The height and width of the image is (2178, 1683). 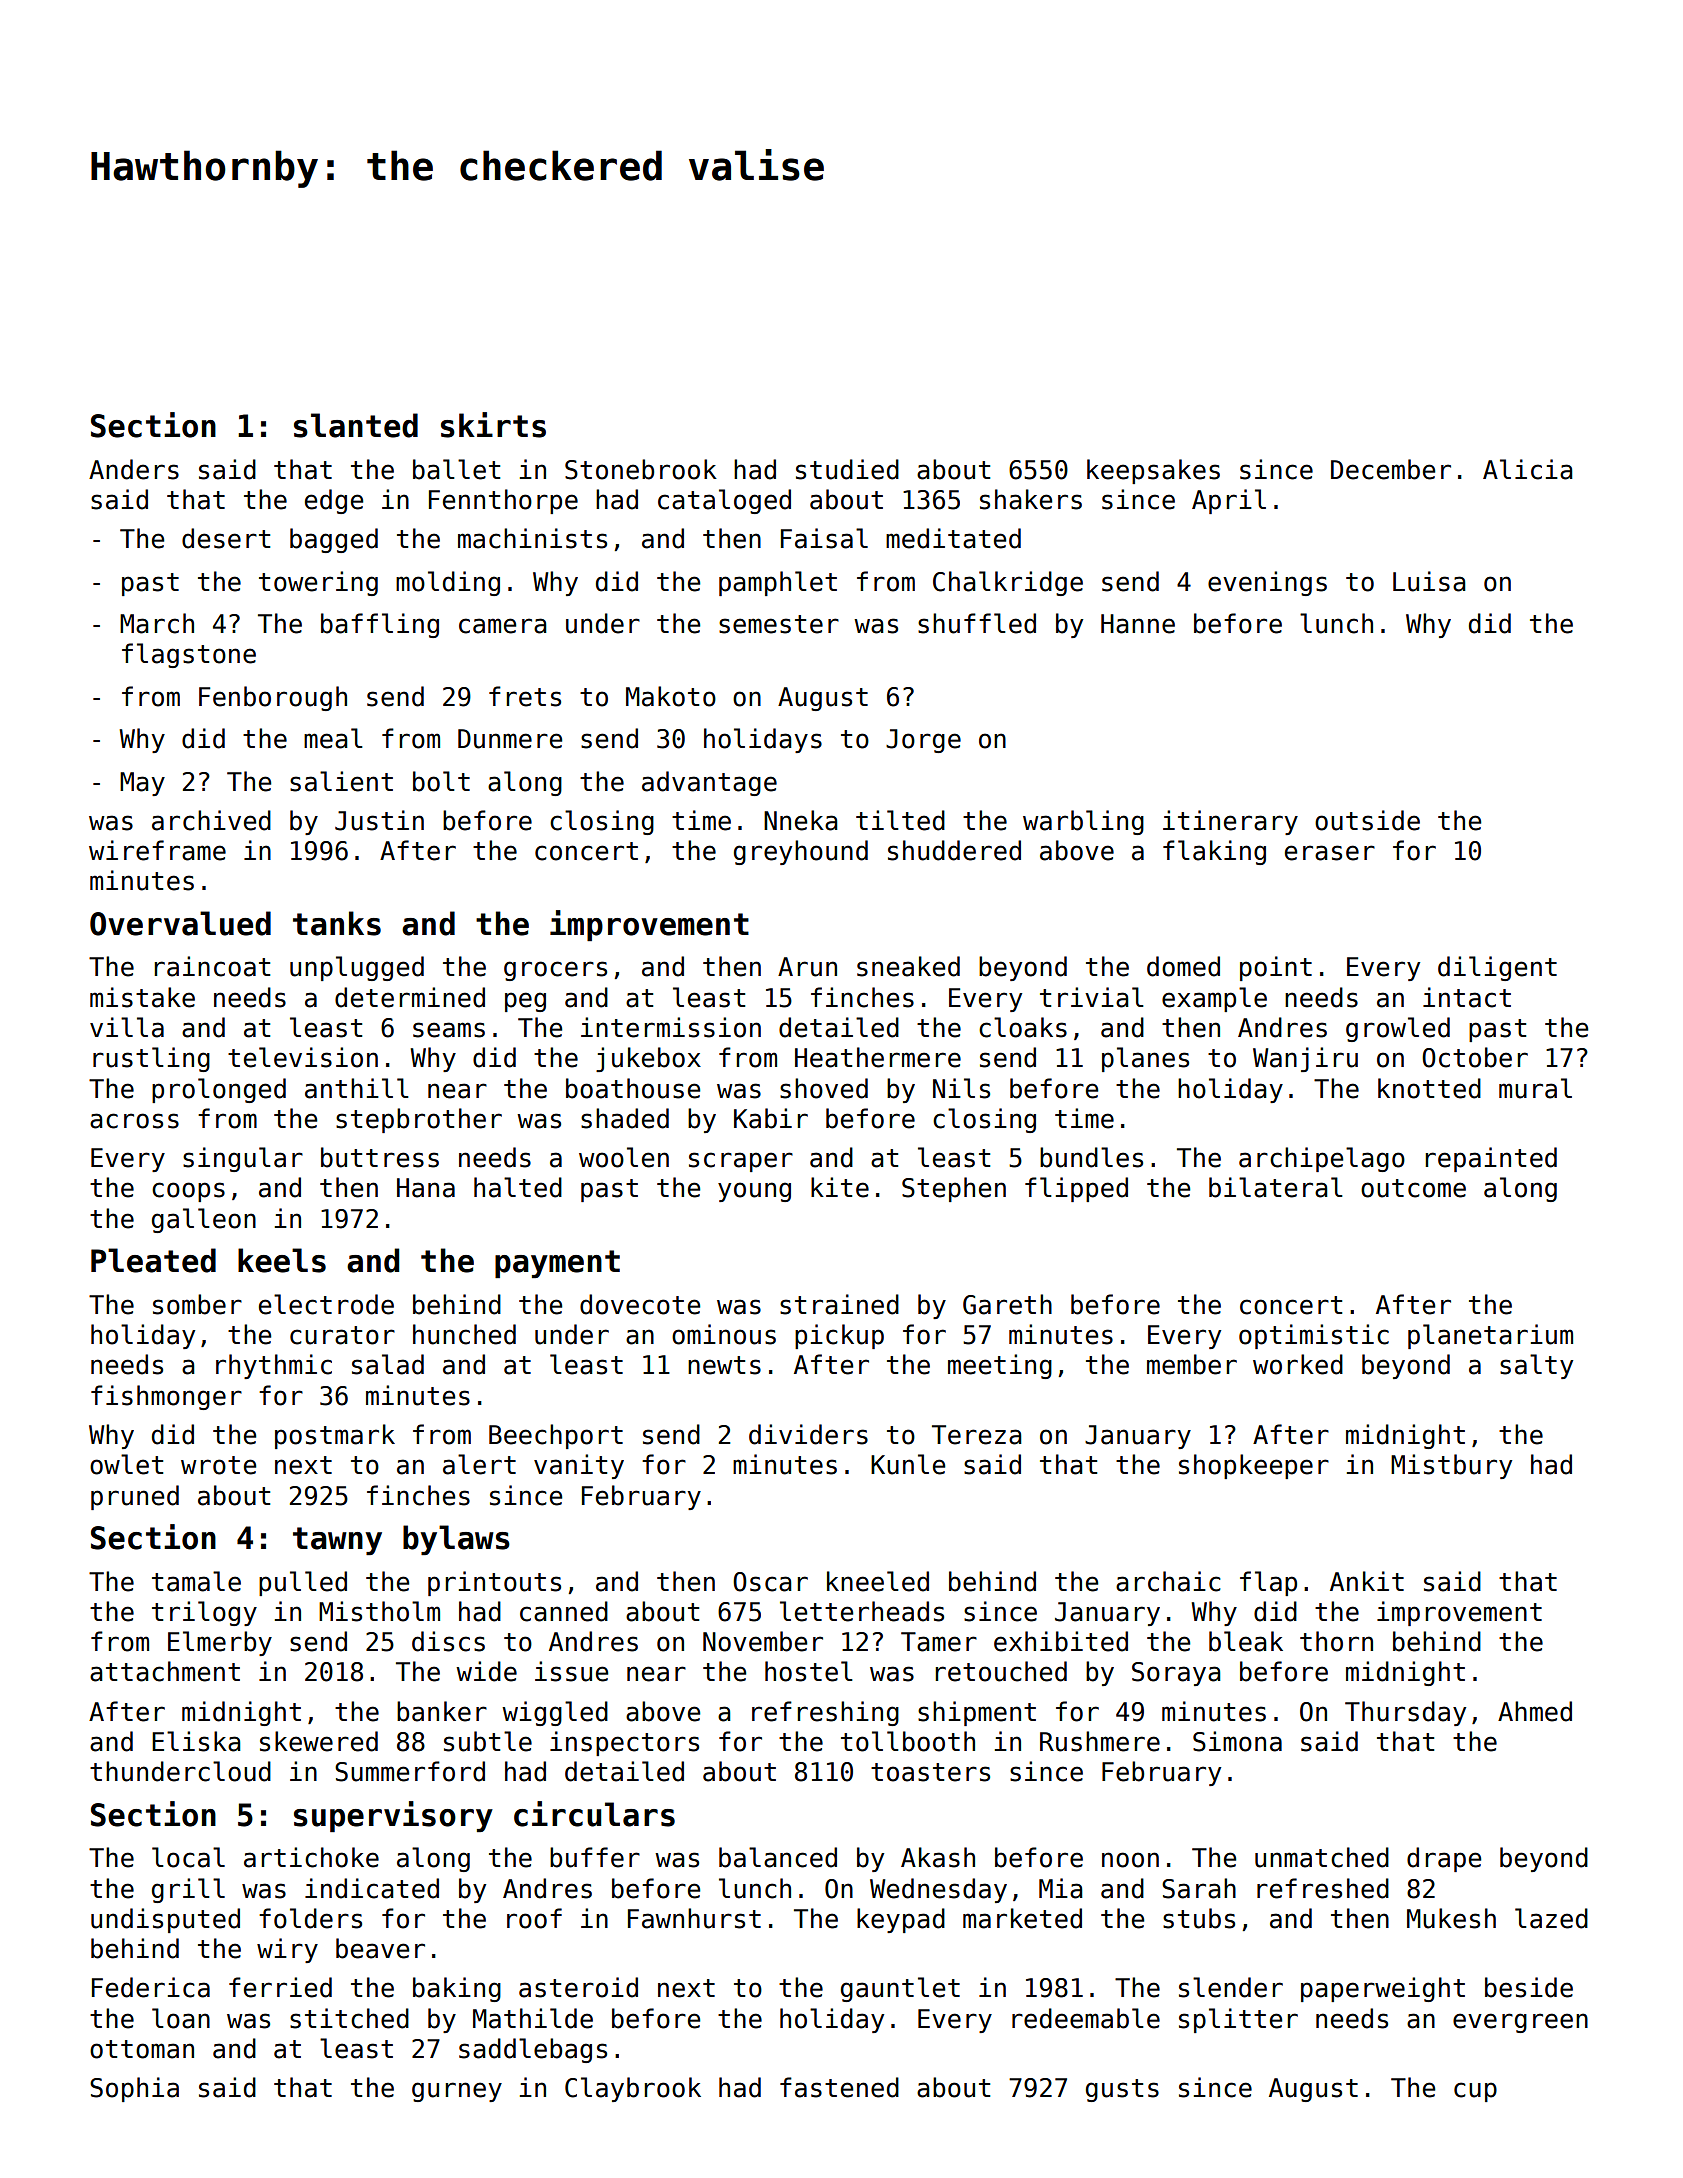 I want to click on April, so click(x=1229, y=501).
